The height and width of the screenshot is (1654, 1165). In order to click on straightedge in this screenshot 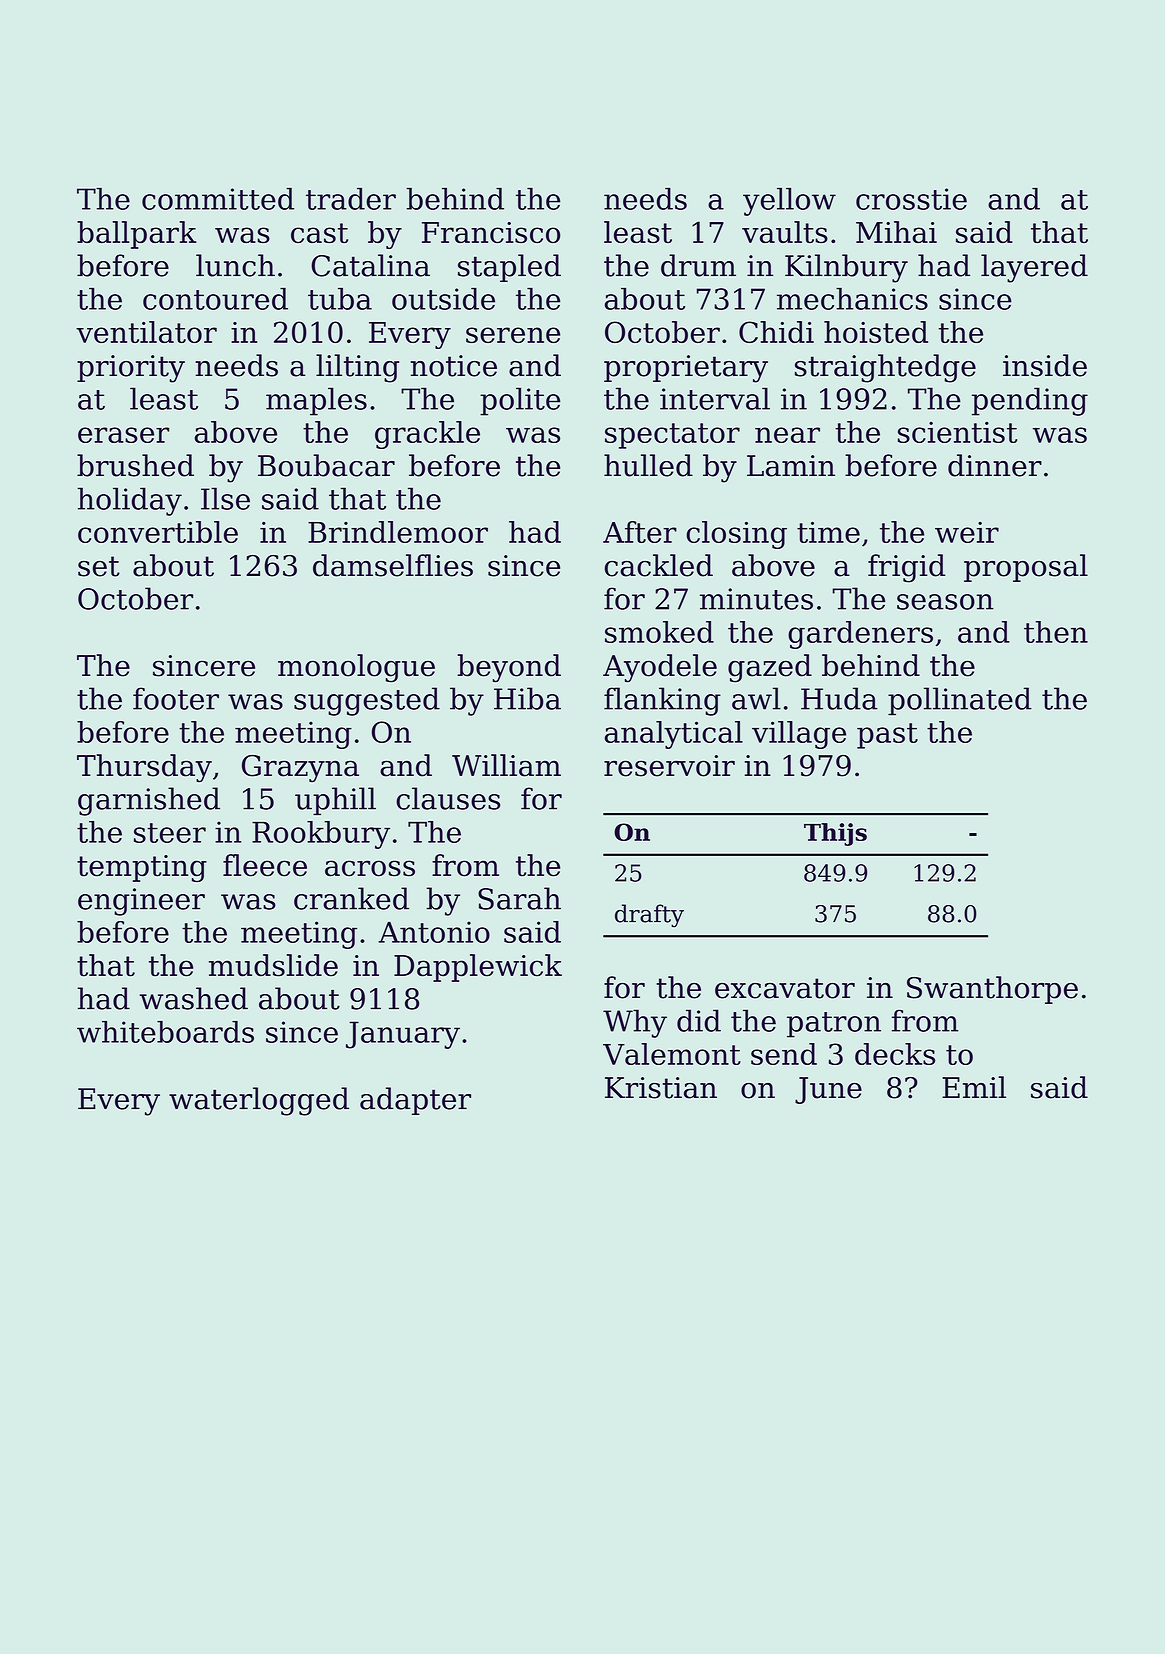, I will do `click(885, 368)`.
